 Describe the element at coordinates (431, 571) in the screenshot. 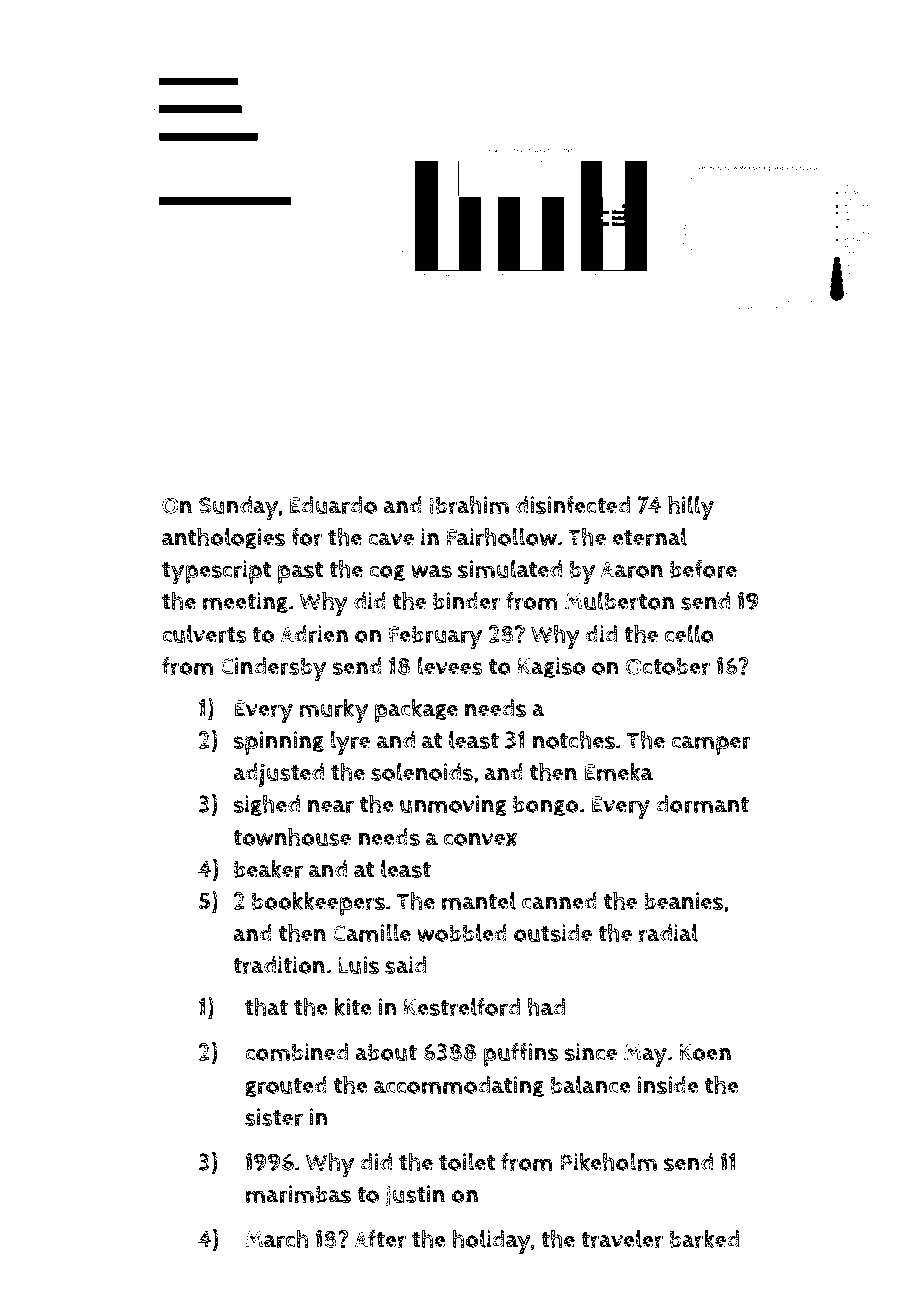

I see `was` at that location.
